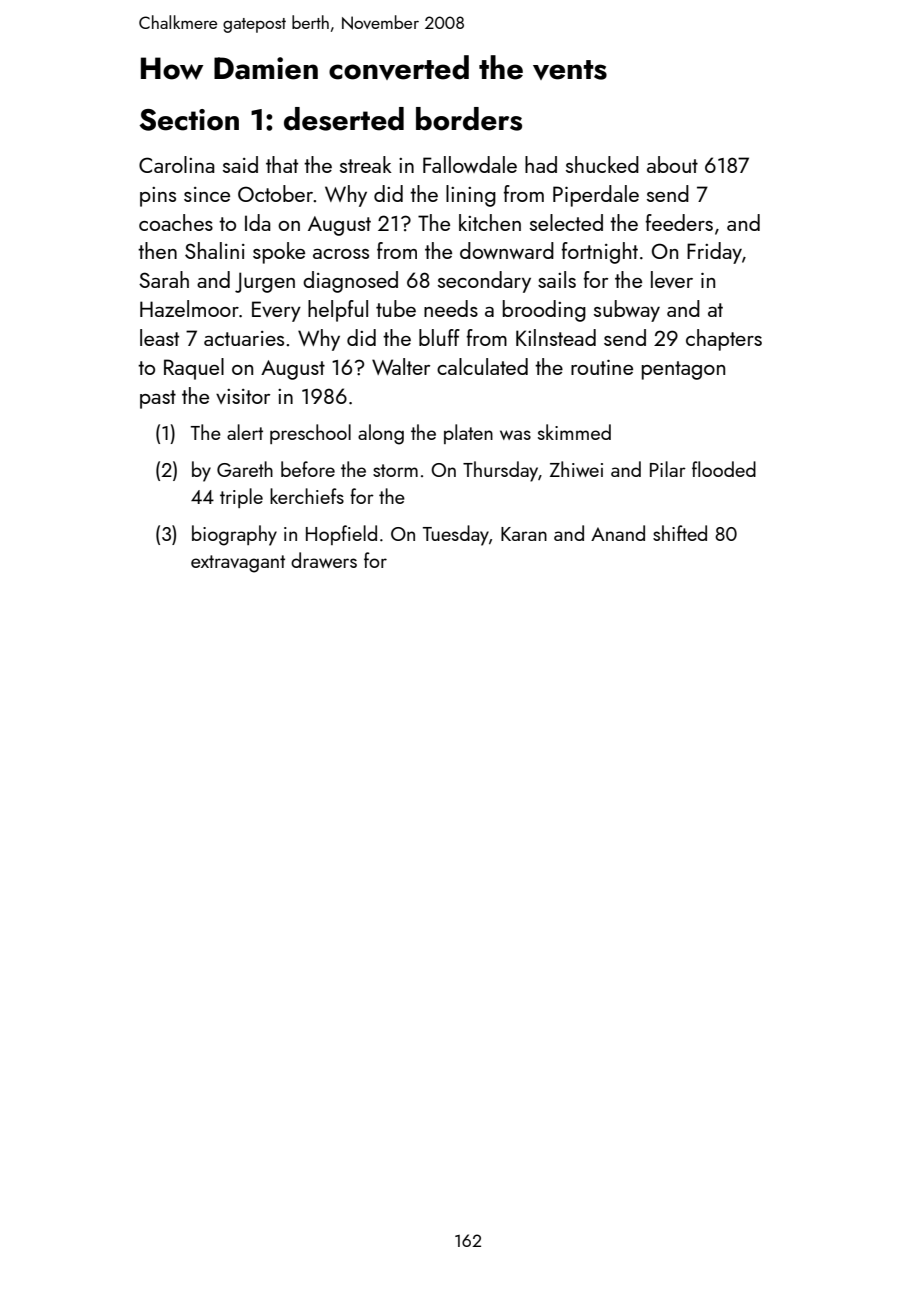 The image size is (908, 1316). What do you see at coordinates (307, 496) in the page?
I see `kerchiefs` at bounding box center [307, 496].
